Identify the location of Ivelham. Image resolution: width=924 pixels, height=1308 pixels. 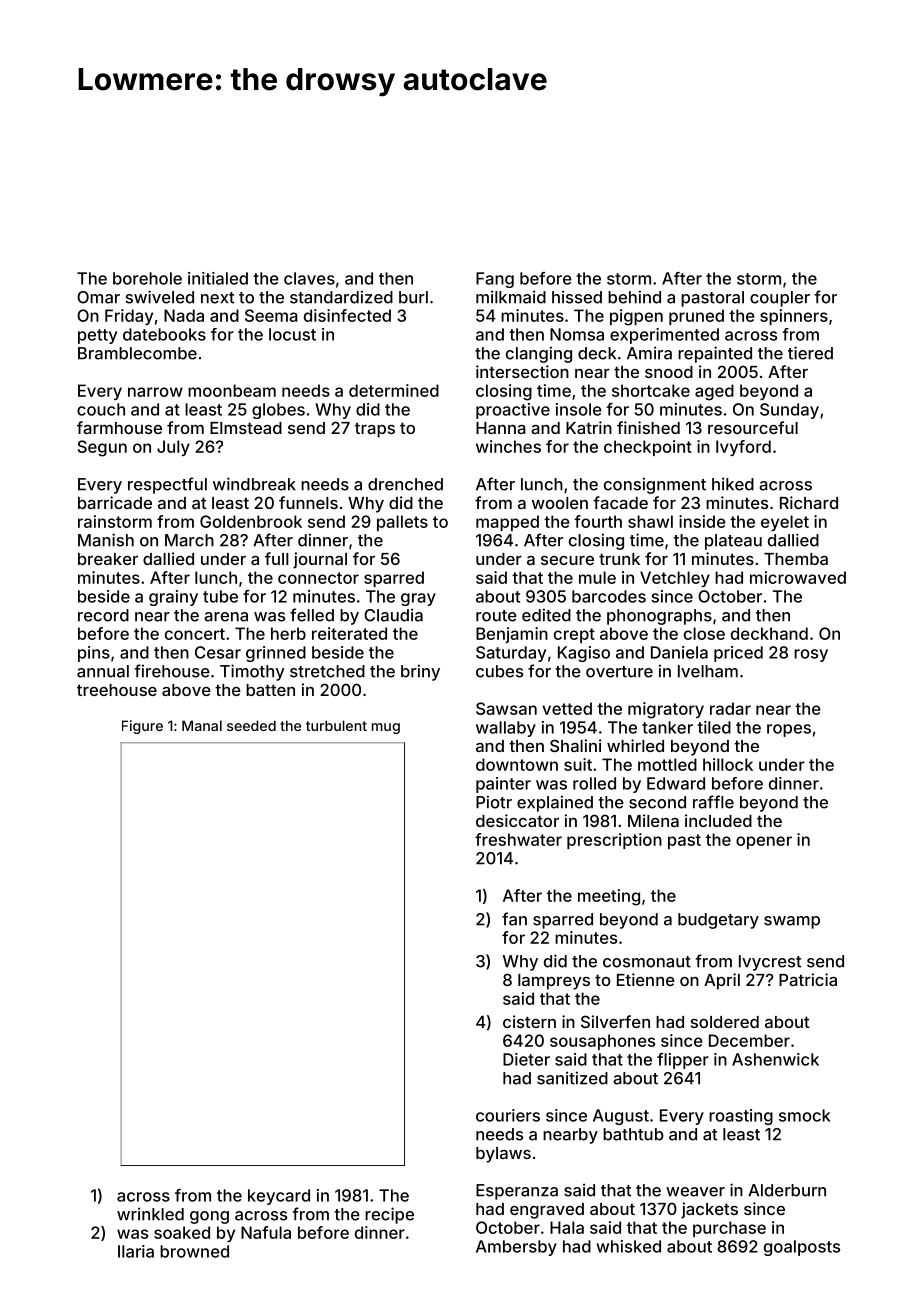
(708, 671).
